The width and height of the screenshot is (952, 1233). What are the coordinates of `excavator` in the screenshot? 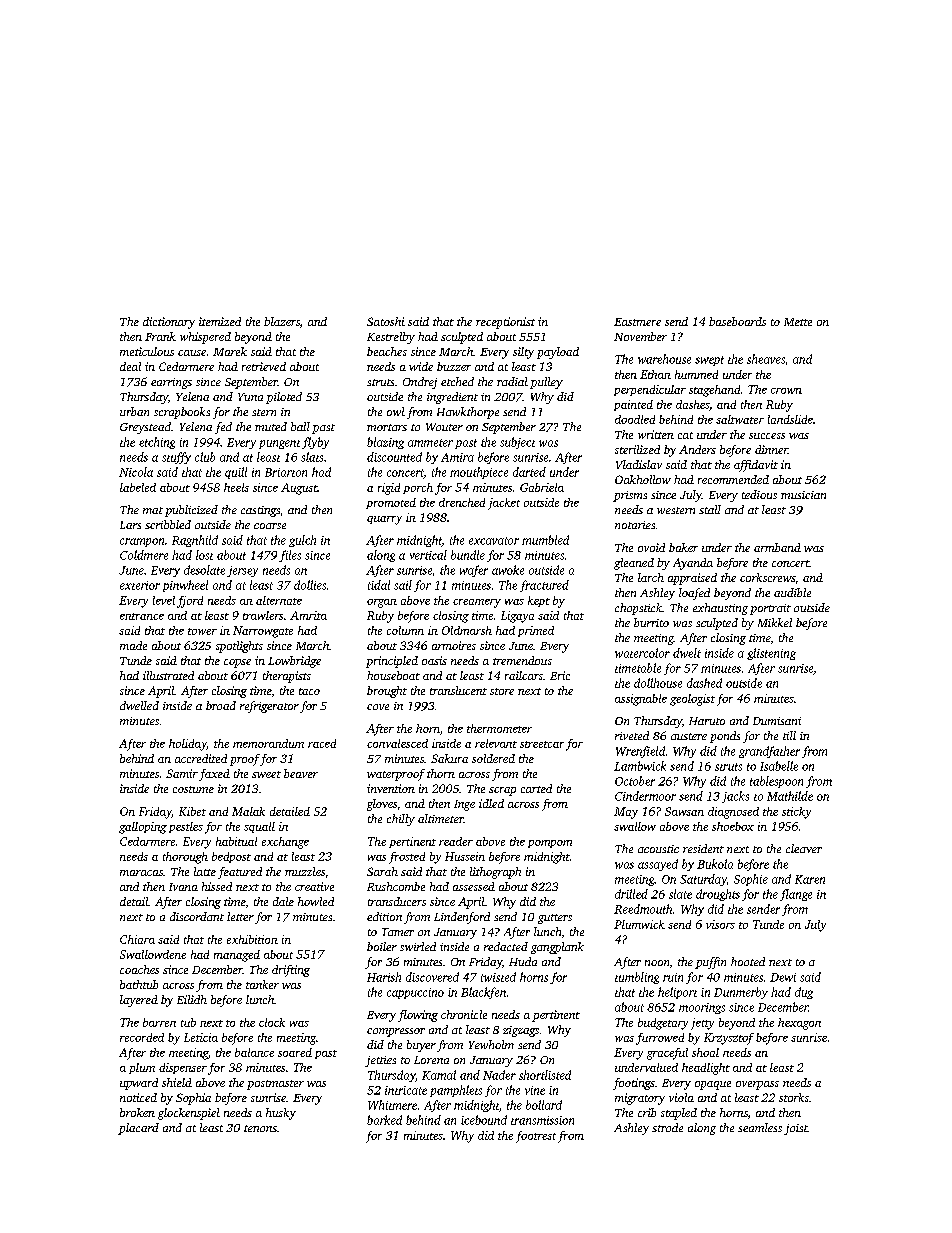 It's located at (494, 541).
